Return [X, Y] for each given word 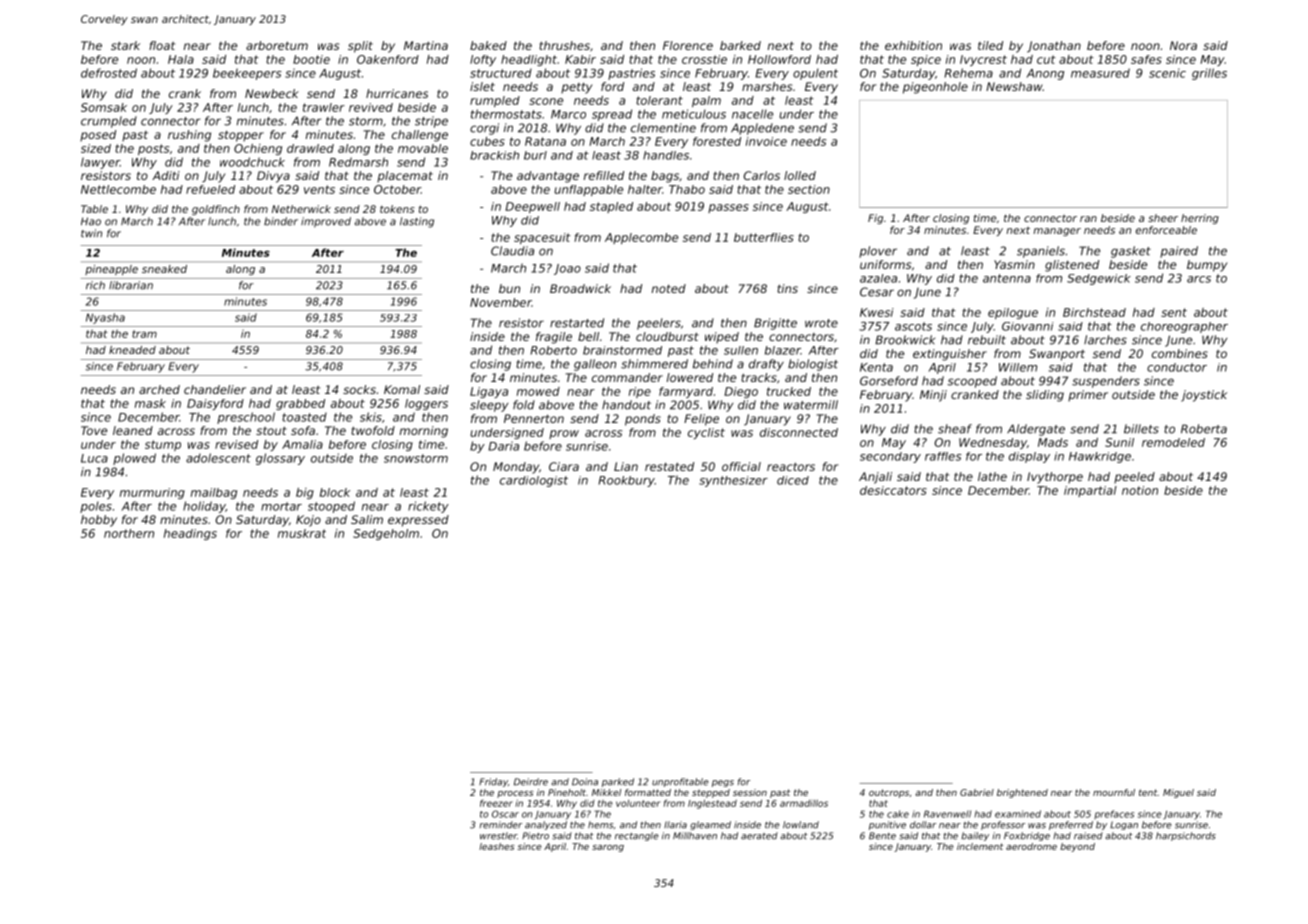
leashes [497, 846]
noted [669, 288]
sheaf [955, 429]
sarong [608, 848]
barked [740, 45]
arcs [1199, 279]
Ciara [564, 466]
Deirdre [531, 782]
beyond [1077, 847]
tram [144, 334]
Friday [493, 782]
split [360, 47]
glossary [280, 459]
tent [1148, 792]
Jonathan [1054, 47]
